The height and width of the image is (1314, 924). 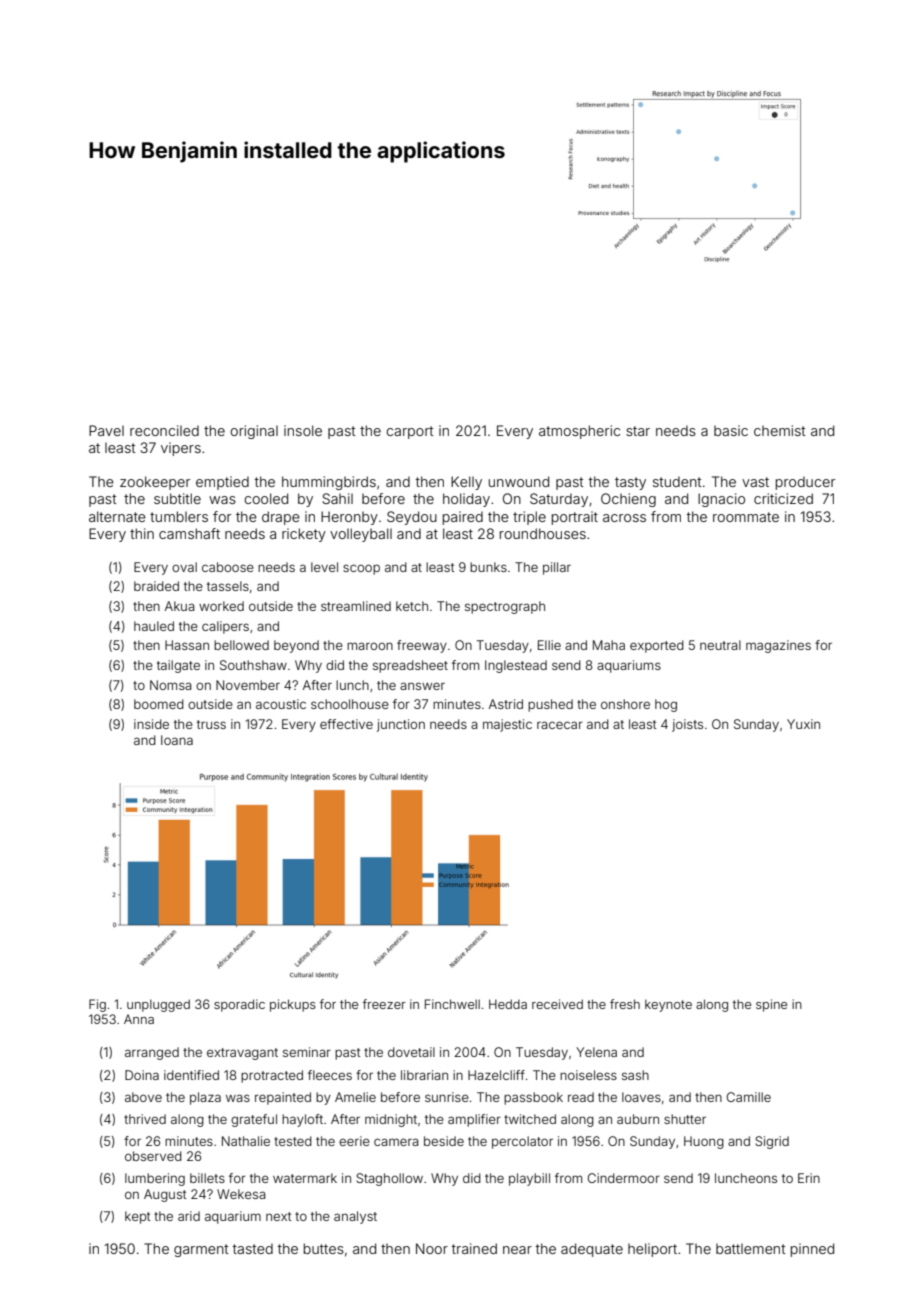 I want to click on spectrograph, so click(x=505, y=607).
